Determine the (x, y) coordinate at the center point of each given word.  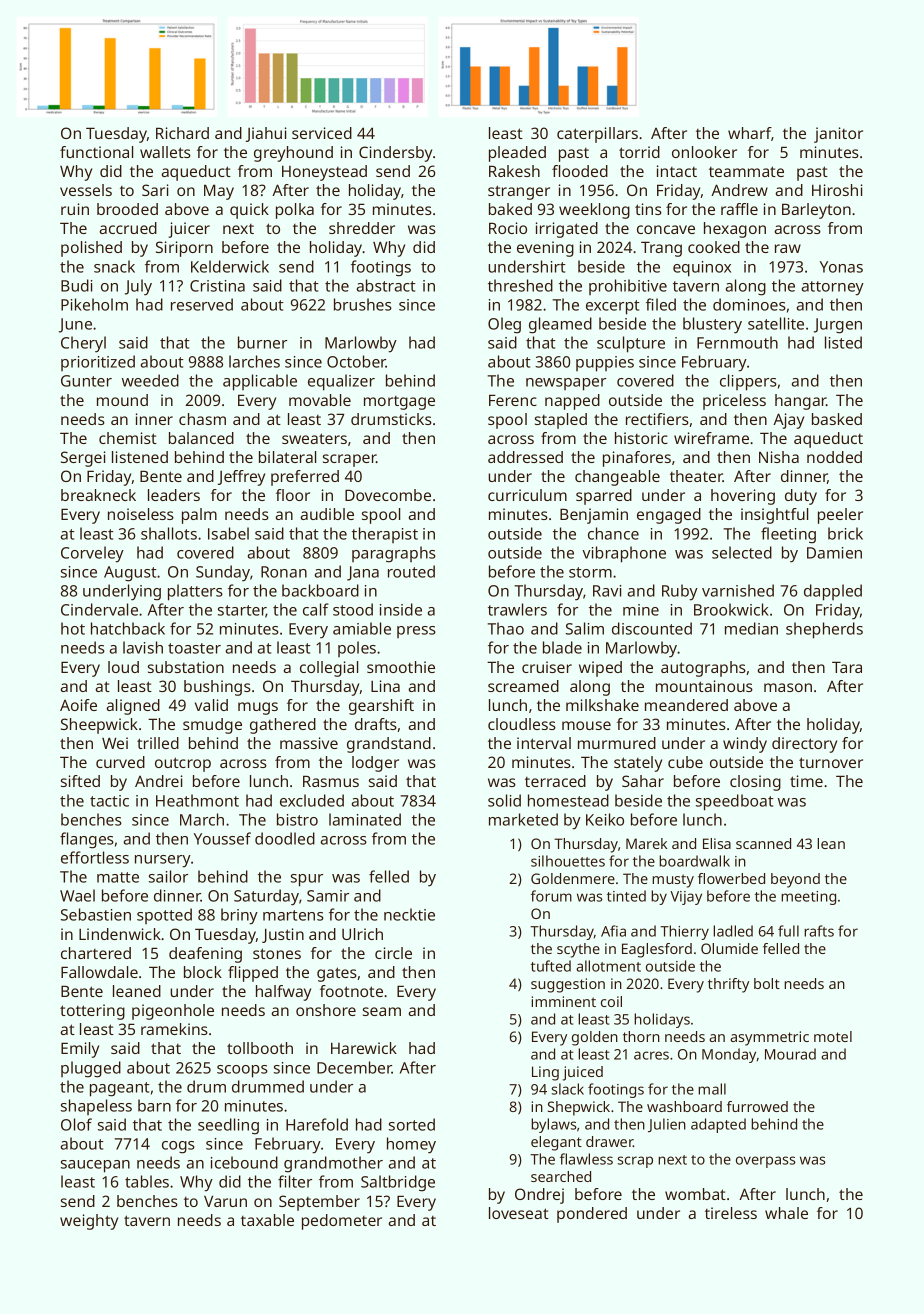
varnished (738, 590)
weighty (89, 1222)
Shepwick (579, 1108)
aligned (133, 707)
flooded (580, 171)
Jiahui (266, 134)
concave (666, 229)
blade (562, 647)
